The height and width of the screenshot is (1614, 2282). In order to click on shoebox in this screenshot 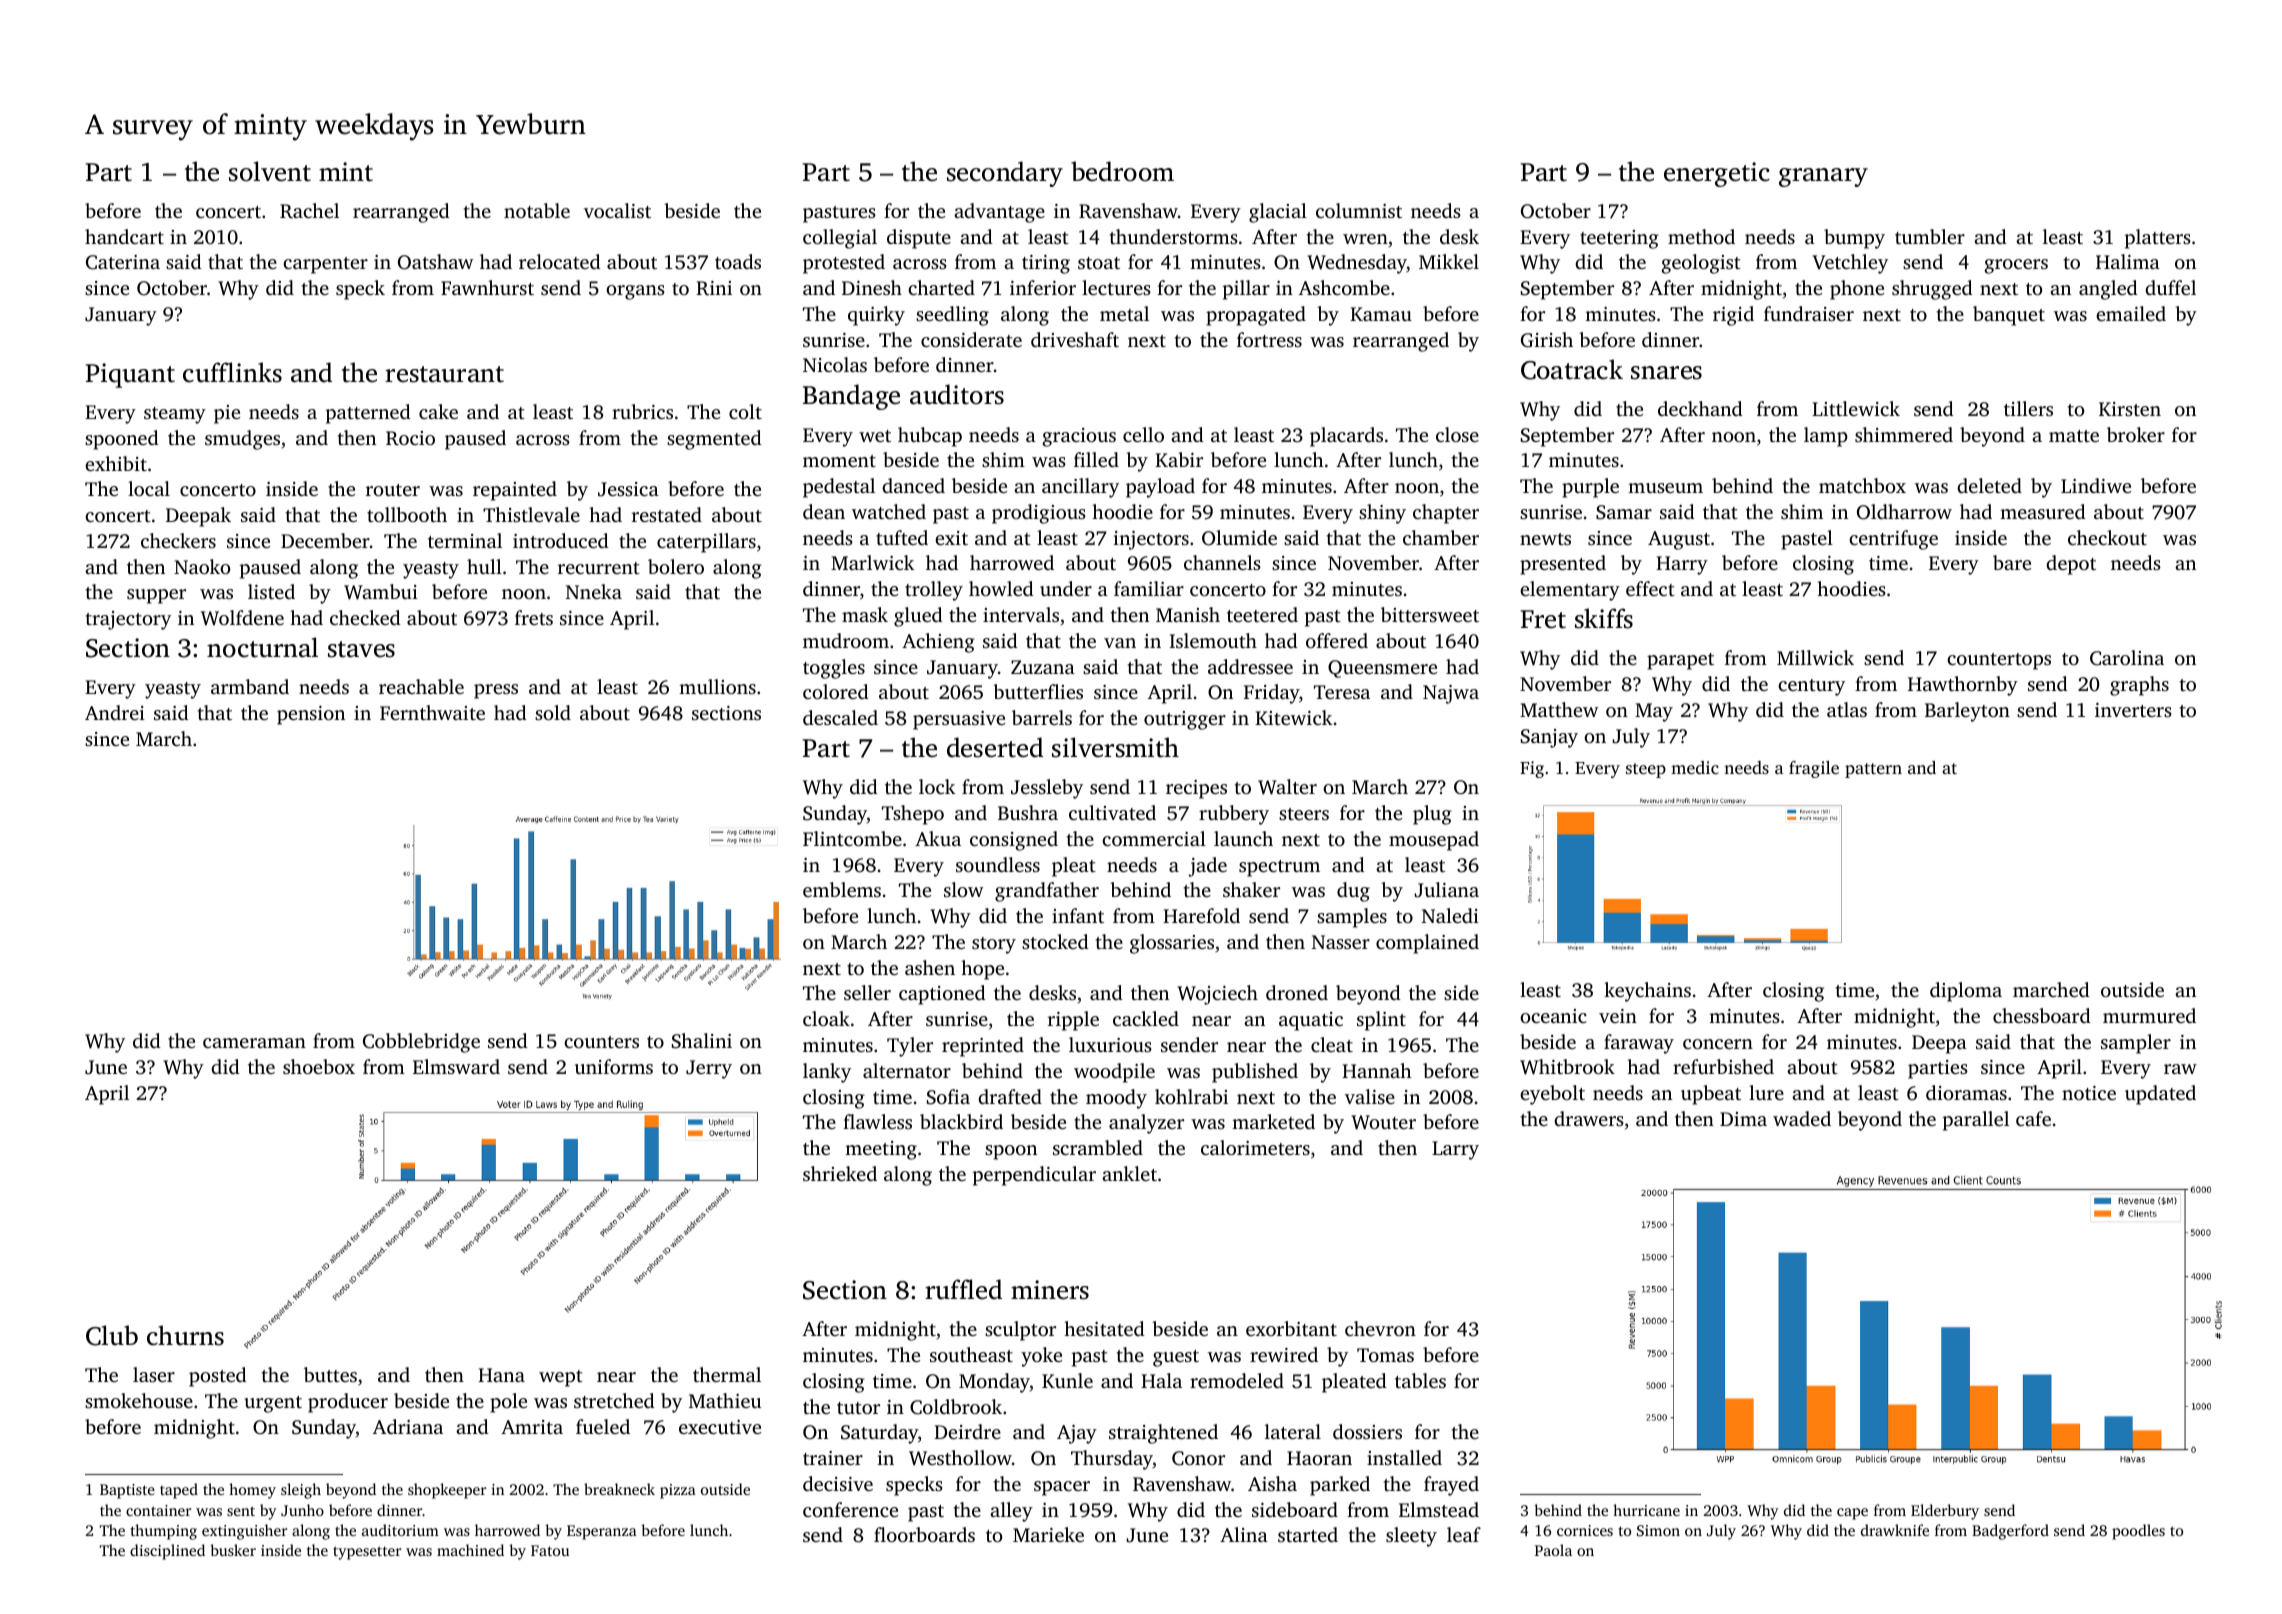, I will do `click(319, 1066)`.
